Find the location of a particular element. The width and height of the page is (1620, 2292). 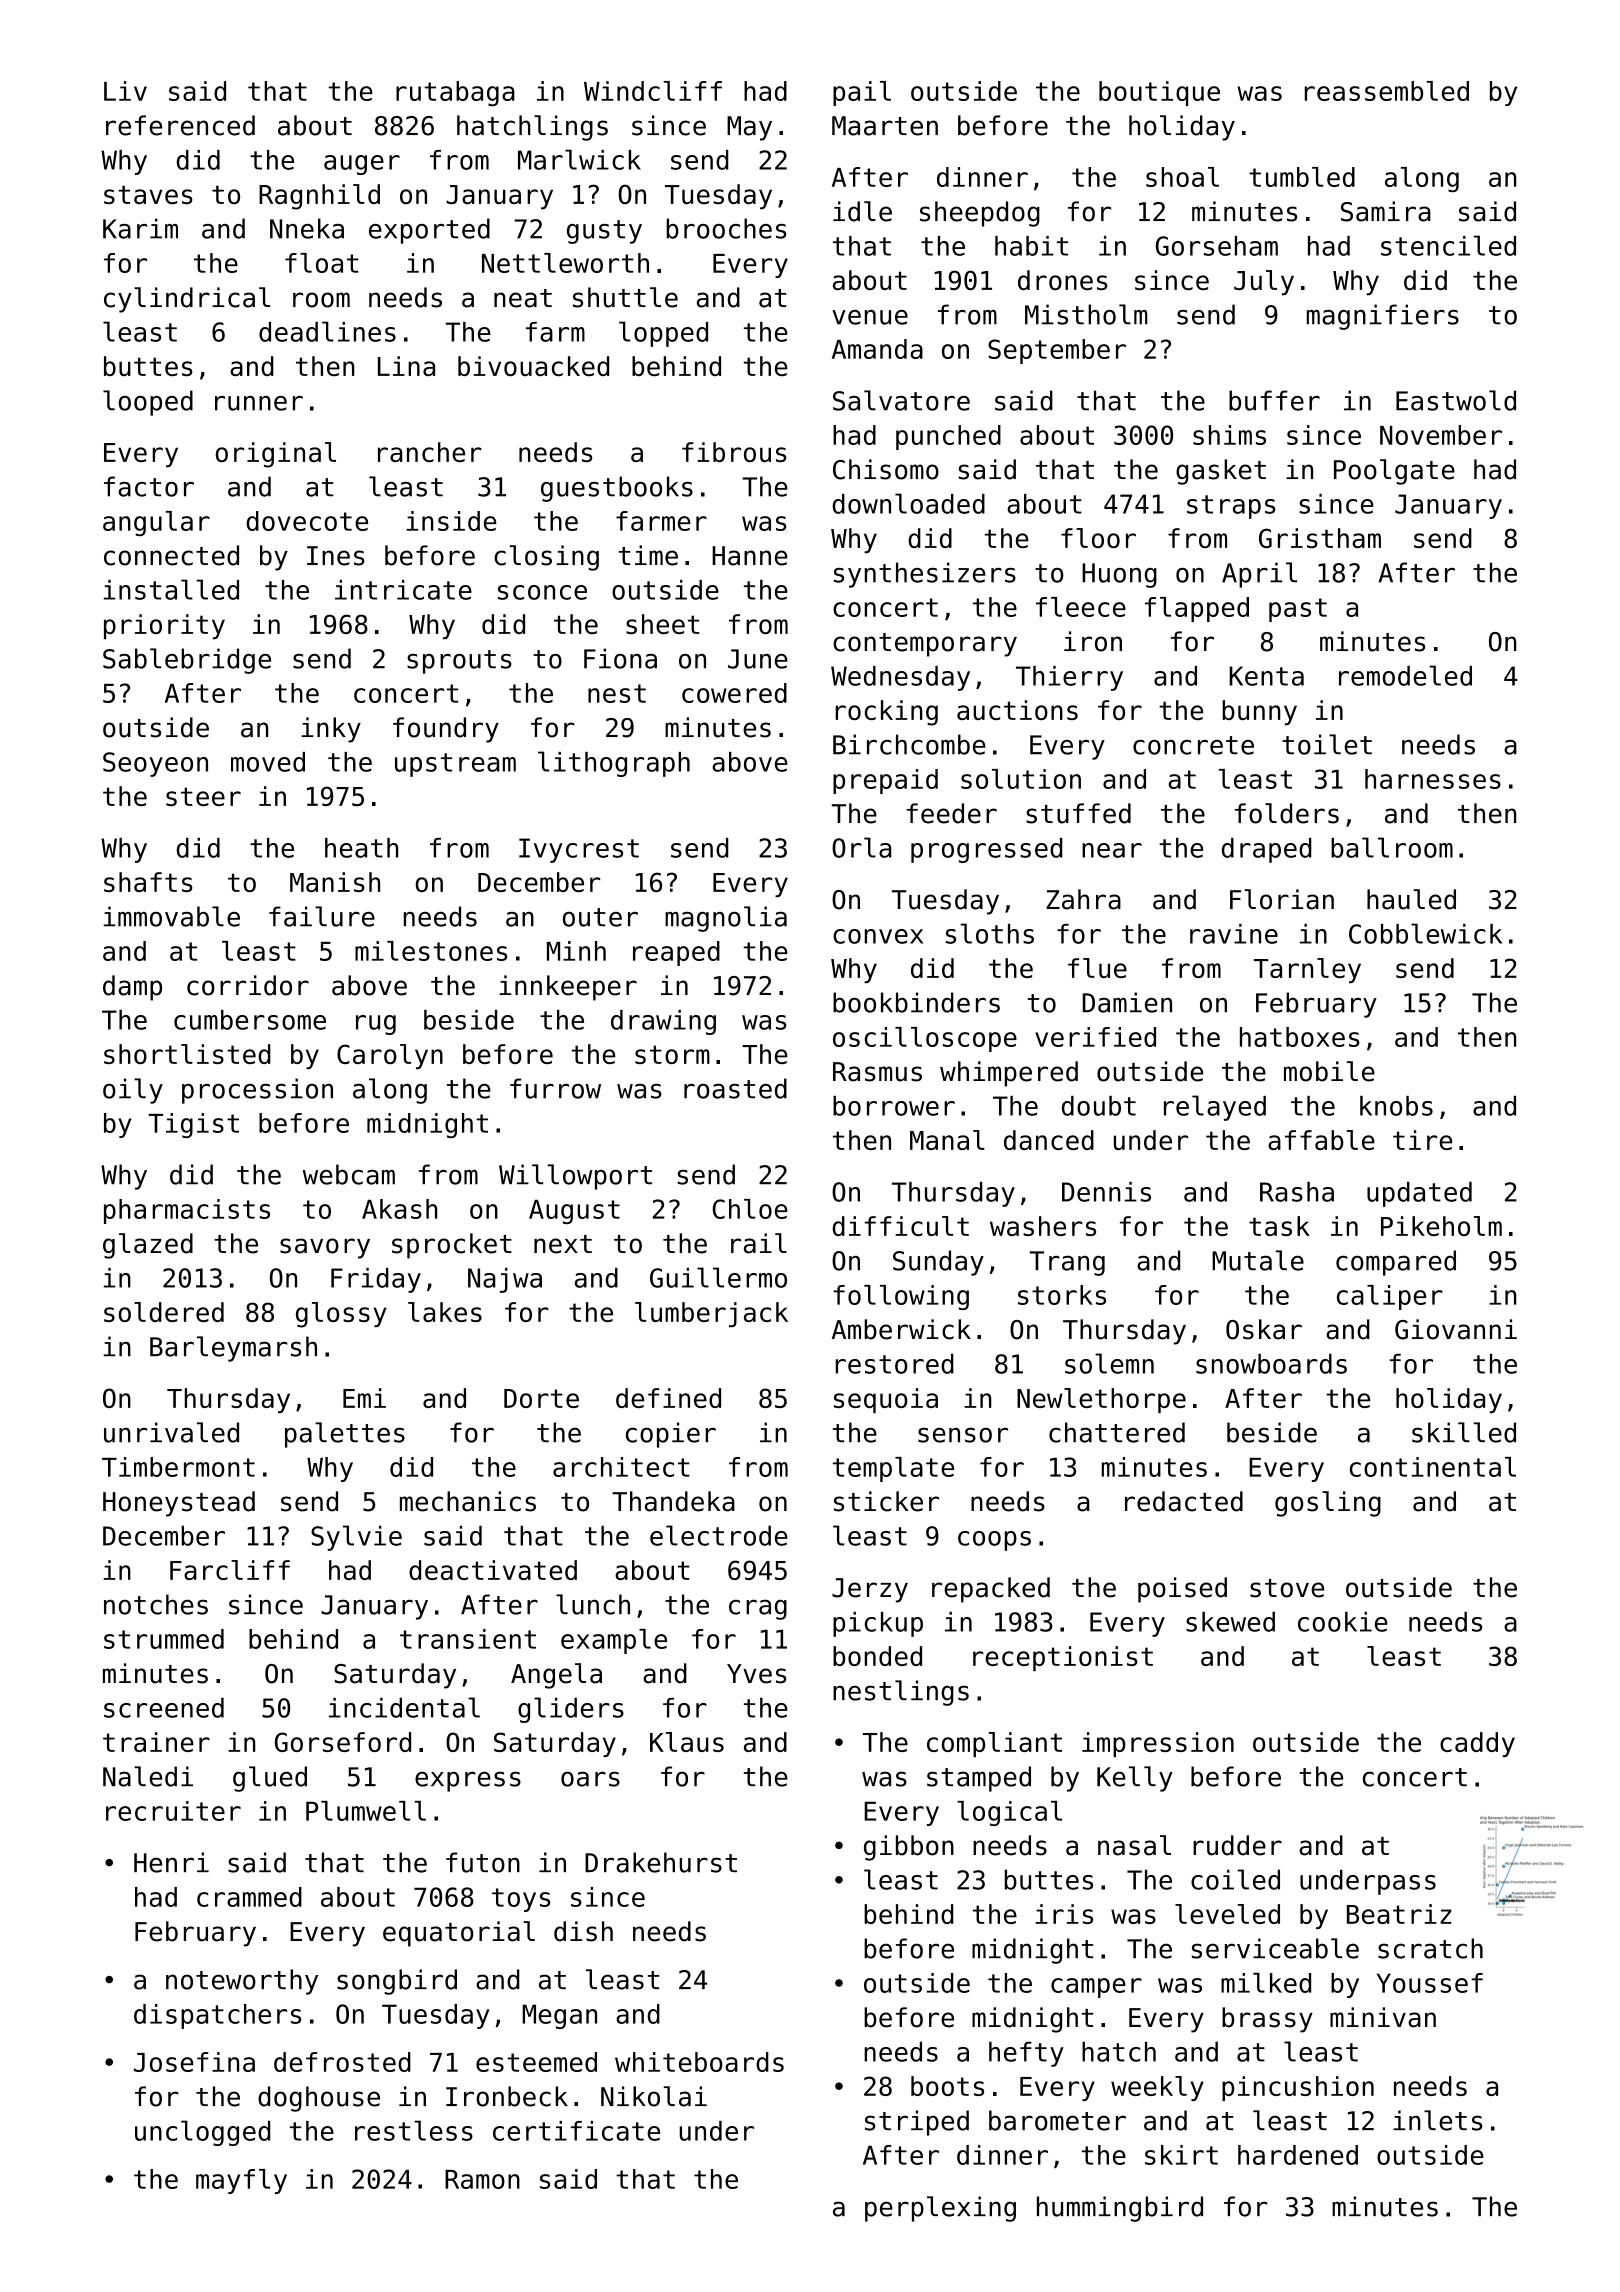

Dorte is located at coordinates (541, 1398).
